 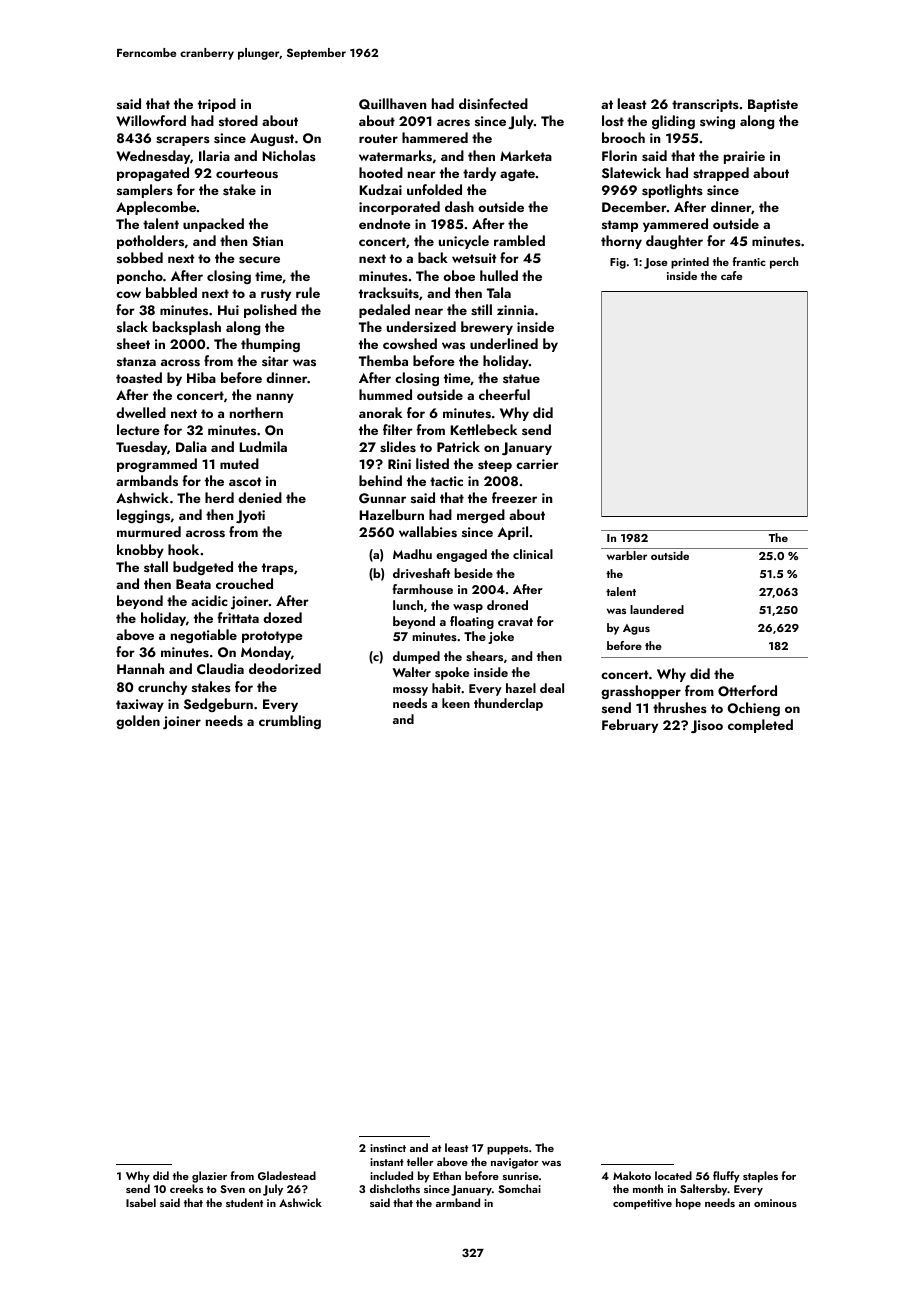 What do you see at coordinates (232, 1189) in the screenshot?
I see `Sven` at bounding box center [232, 1189].
